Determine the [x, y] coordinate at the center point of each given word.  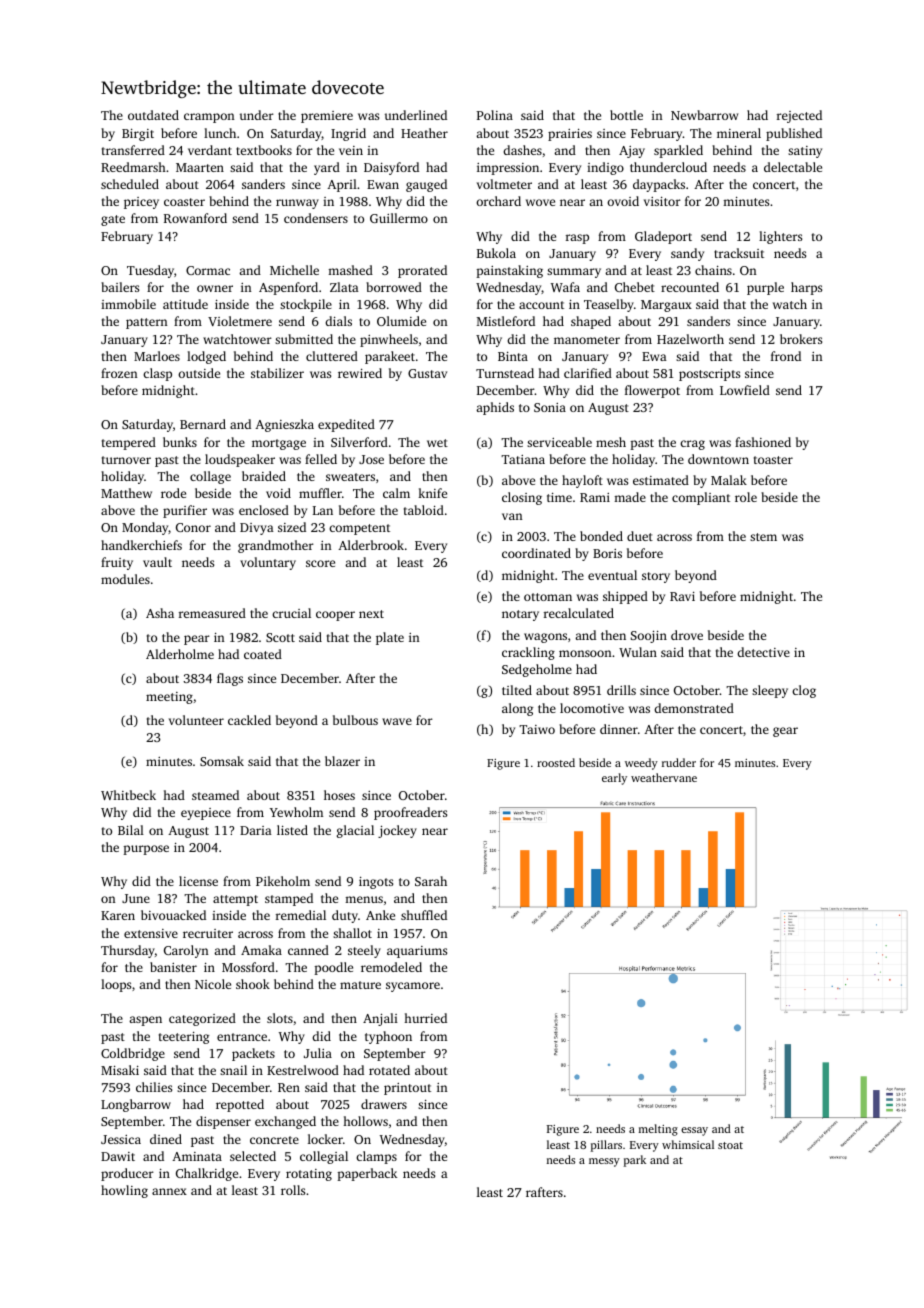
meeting [169, 698]
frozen [119, 373]
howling [124, 1191]
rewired [360, 373]
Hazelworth [690, 339]
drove [687, 635]
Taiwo [537, 729]
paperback [367, 1174]
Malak [729, 480]
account [541, 305]
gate [113, 220]
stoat [730, 1145]
